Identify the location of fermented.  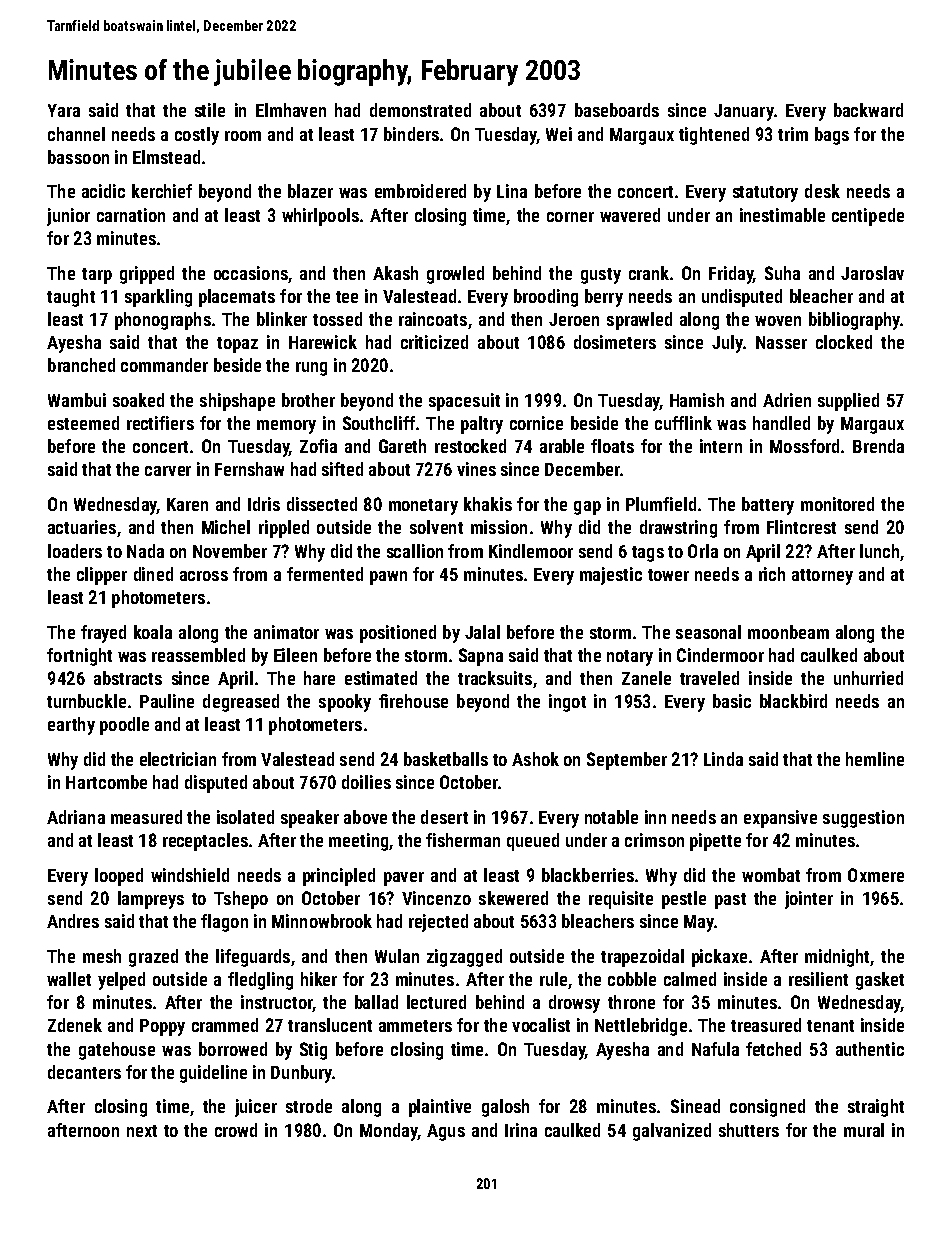
(325, 574).
